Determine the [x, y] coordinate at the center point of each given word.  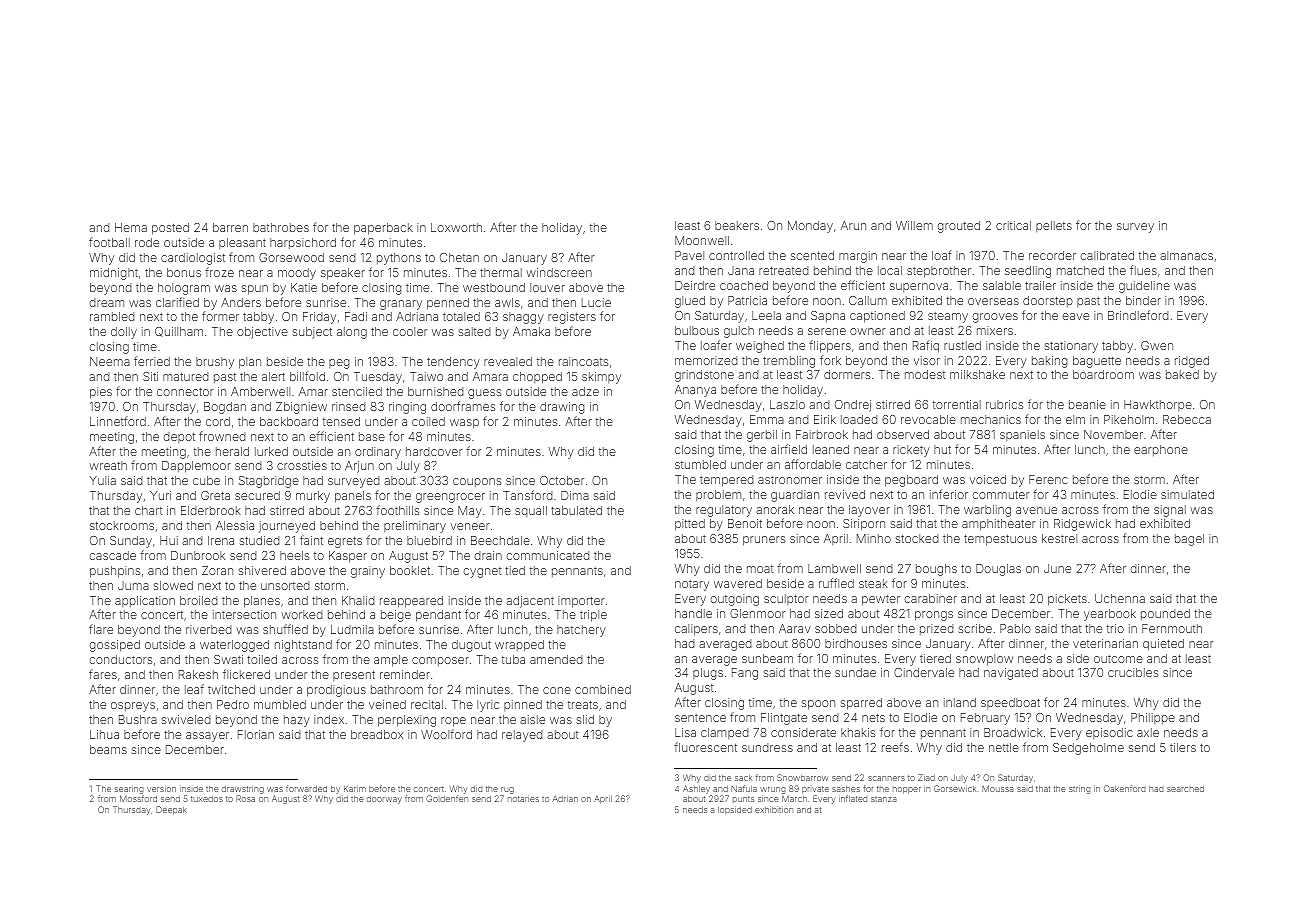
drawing [562, 408]
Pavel [689, 255]
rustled [962, 345]
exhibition [774, 809]
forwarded [306, 788]
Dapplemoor [196, 467]
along [352, 333]
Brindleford [1138, 315]
